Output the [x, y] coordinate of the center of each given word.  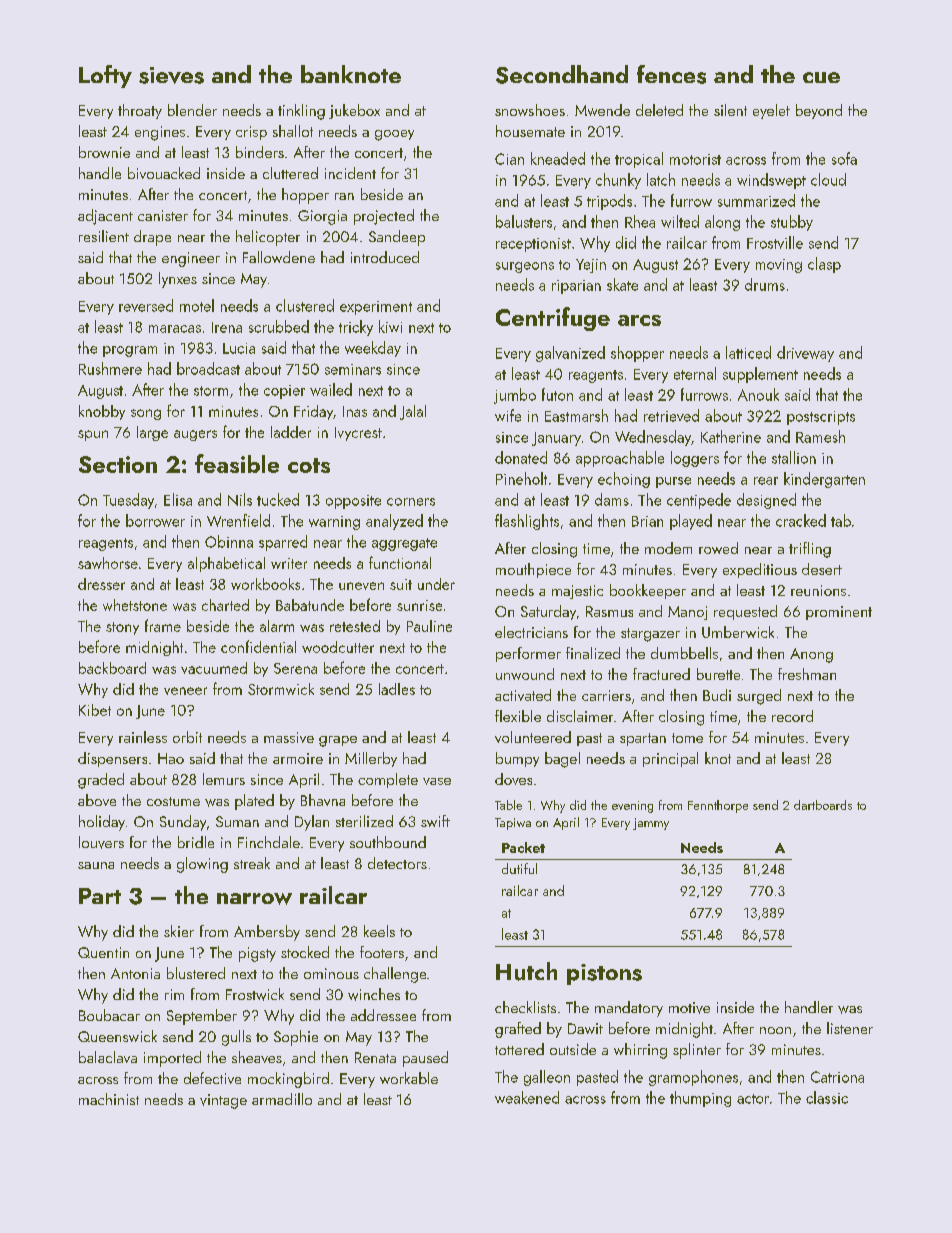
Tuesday [128, 501]
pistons [604, 974]
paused [425, 1059]
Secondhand [562, 74]
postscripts [821, 418]
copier [284, 392]
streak [252, 863]
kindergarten [824, 480]
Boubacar [109, 1015]
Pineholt [521, 478]
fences [671, 74]
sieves [171, 75]
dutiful [519, 868]
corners [411, 502]
